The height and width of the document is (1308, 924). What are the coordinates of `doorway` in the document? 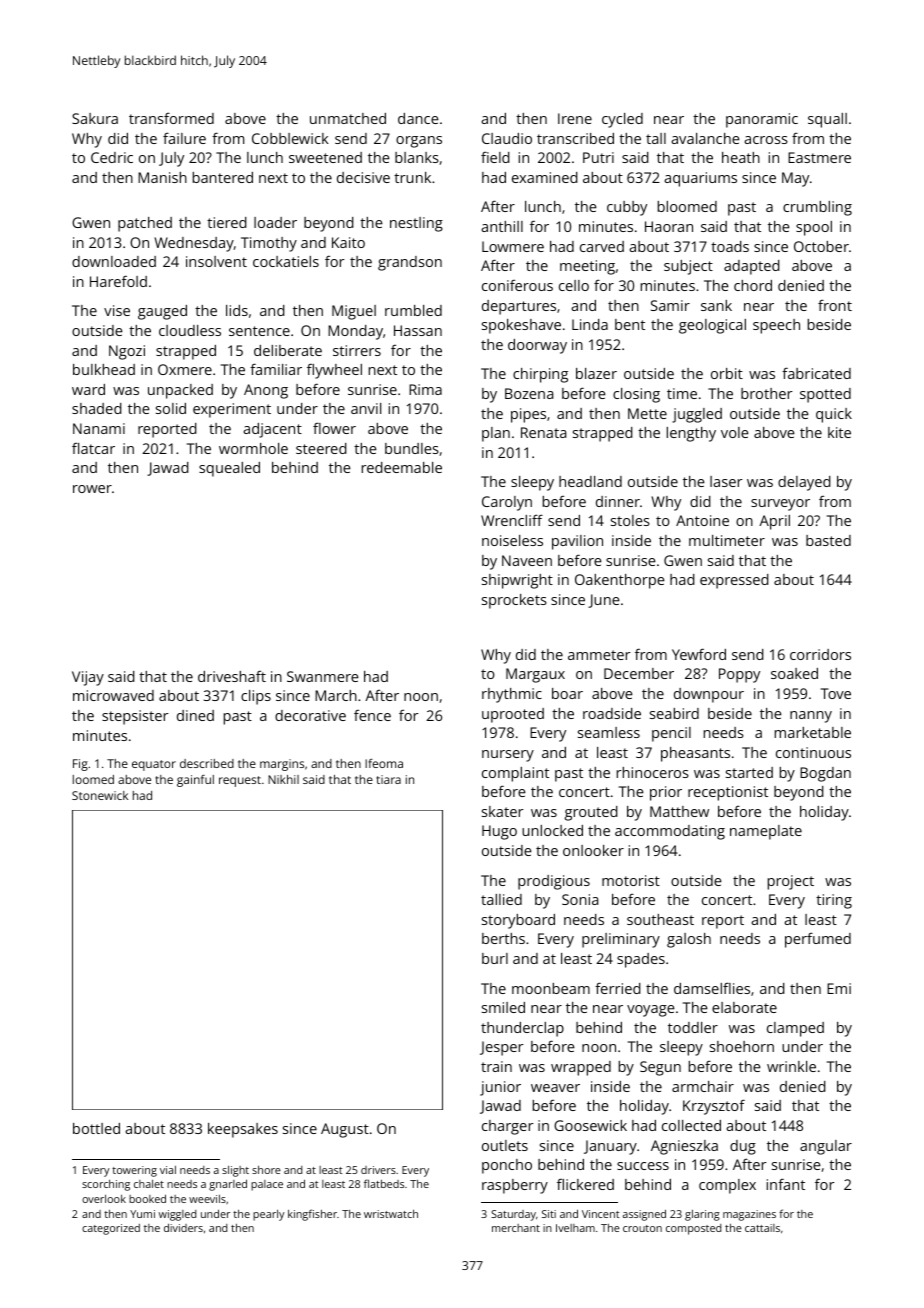 It's located at (537, 346).
